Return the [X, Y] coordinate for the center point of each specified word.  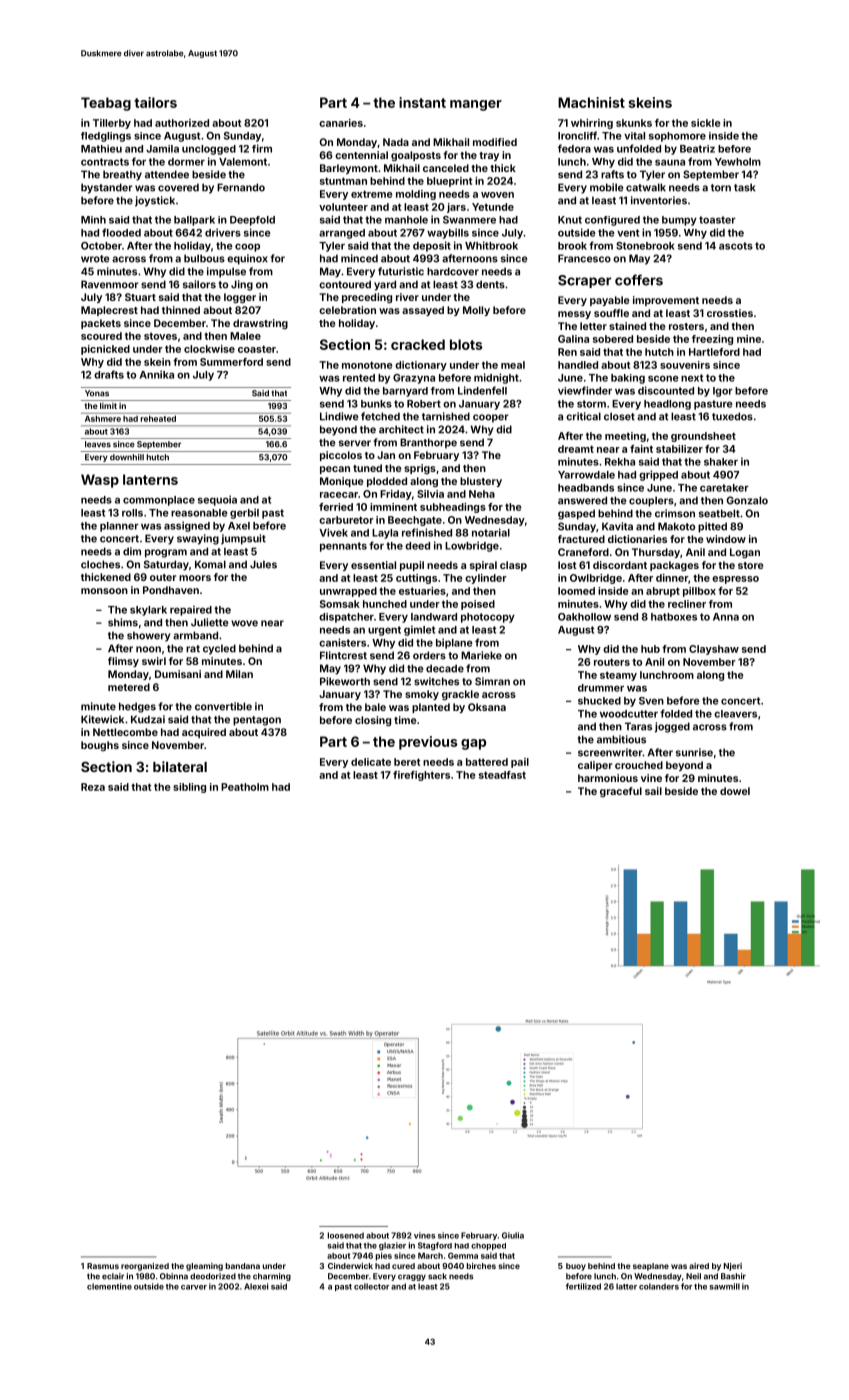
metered [129, 687]
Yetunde [493, 207]
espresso [735, 580]
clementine [109, 1286]
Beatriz [697, 149]
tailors [155, 102]
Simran [492, 681]
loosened [346, 1235]
